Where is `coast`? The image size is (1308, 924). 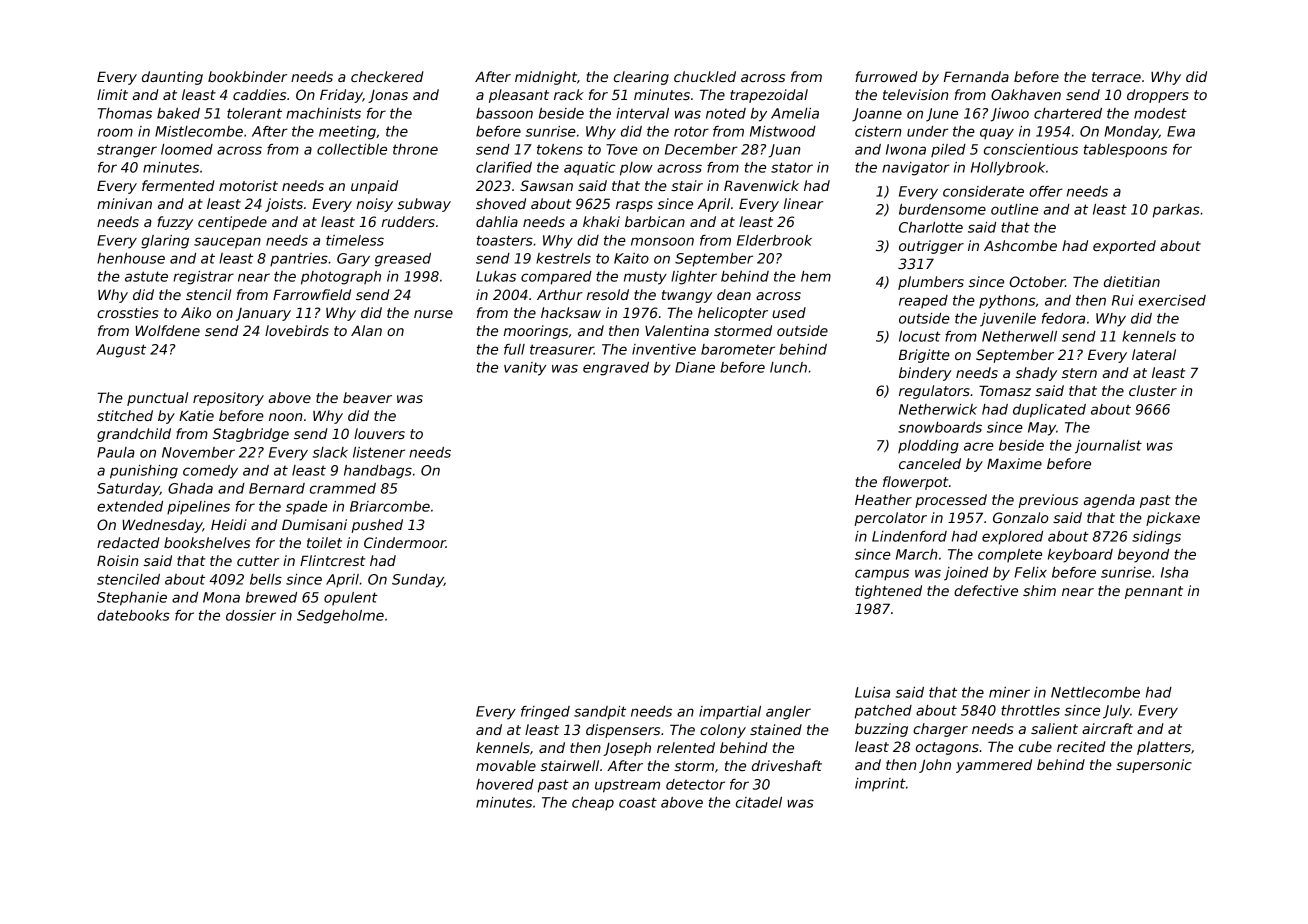 coast is located at coordinates (638, 802).
